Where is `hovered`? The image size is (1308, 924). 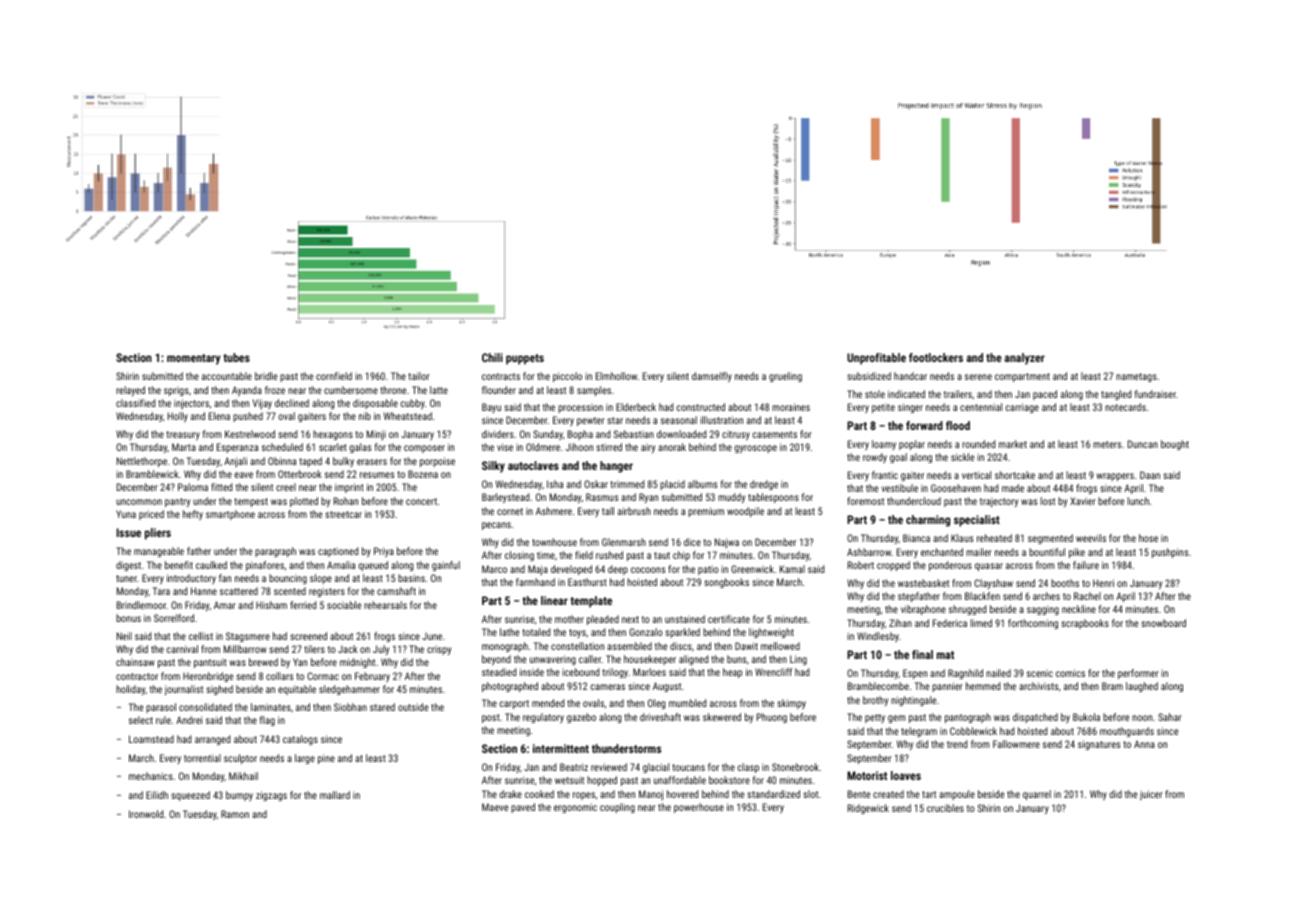
hovered is located at coordinates (682, 794).
